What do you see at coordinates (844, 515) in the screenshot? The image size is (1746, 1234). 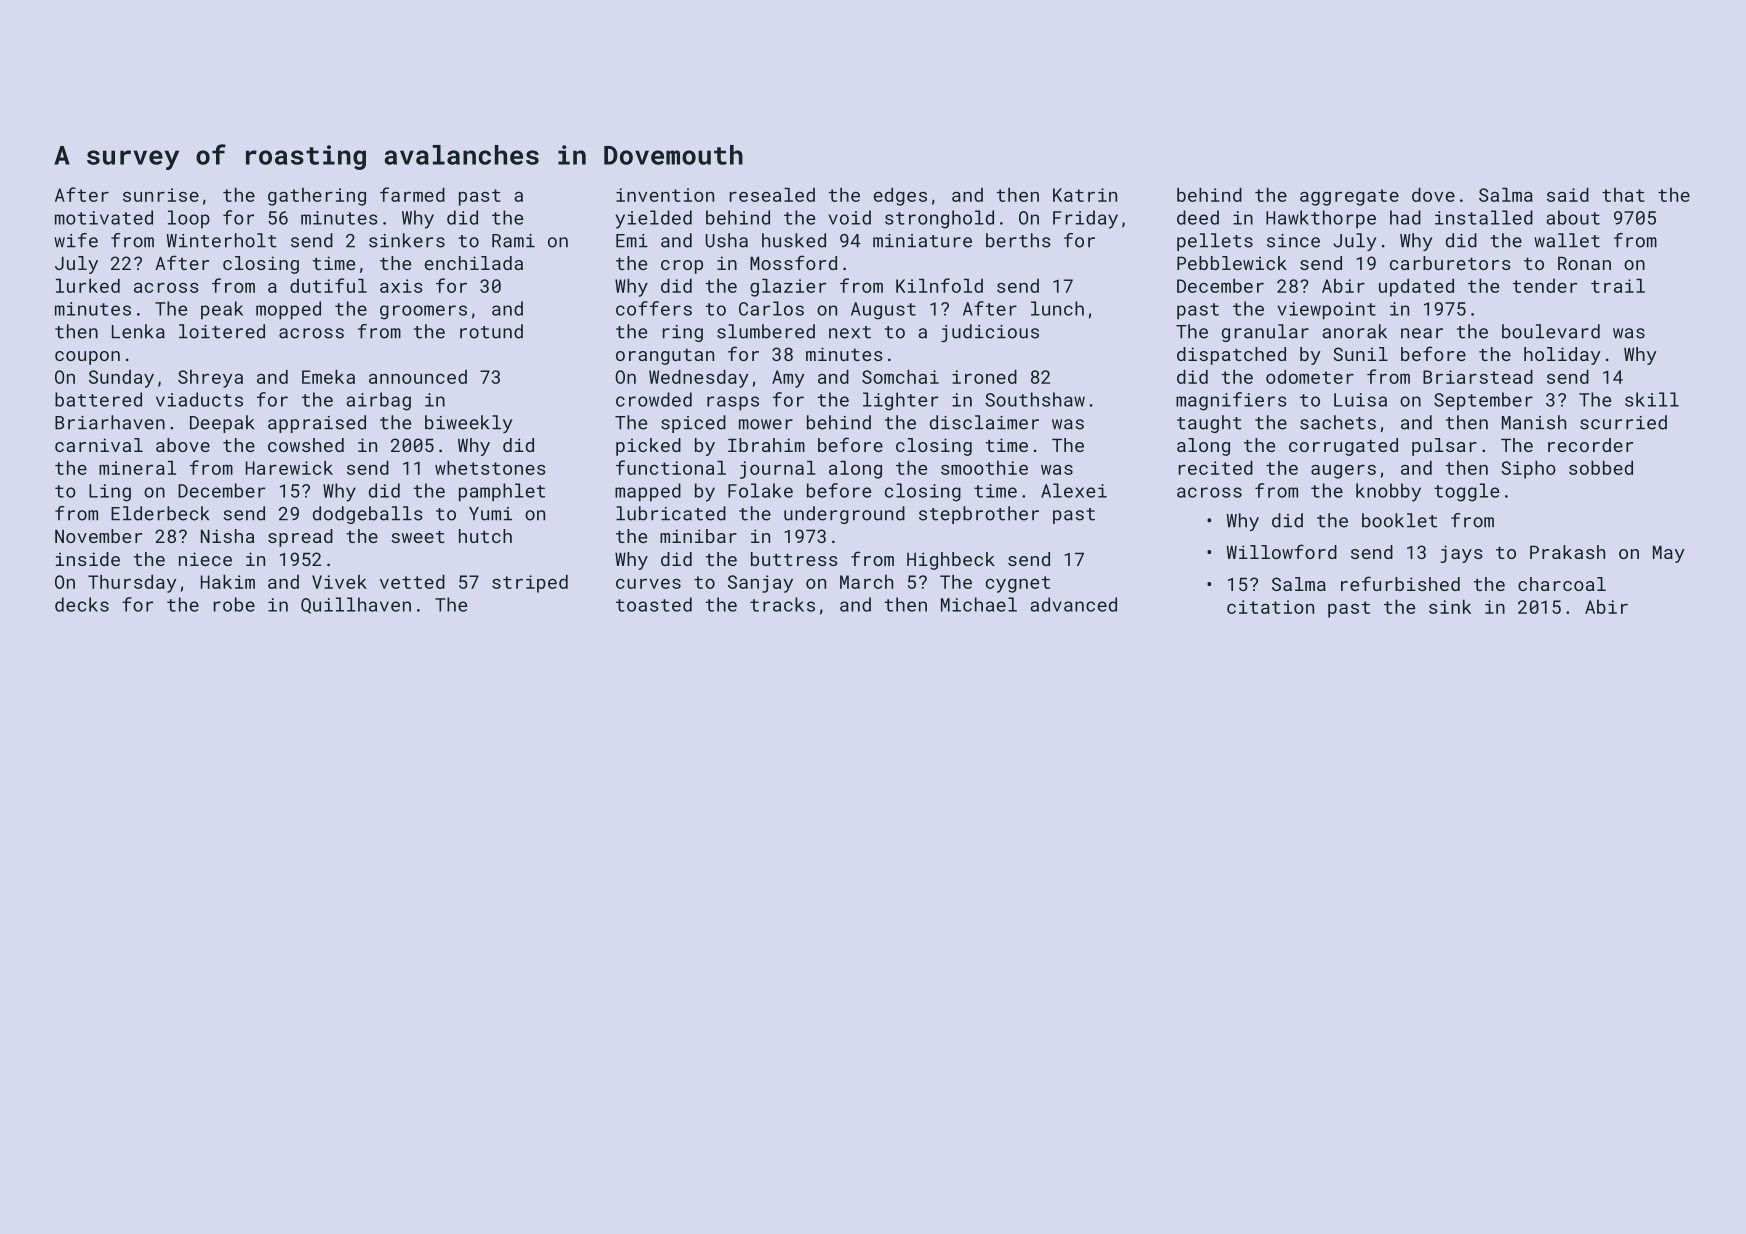 I see `underground` at bounding box center [844, 515].
